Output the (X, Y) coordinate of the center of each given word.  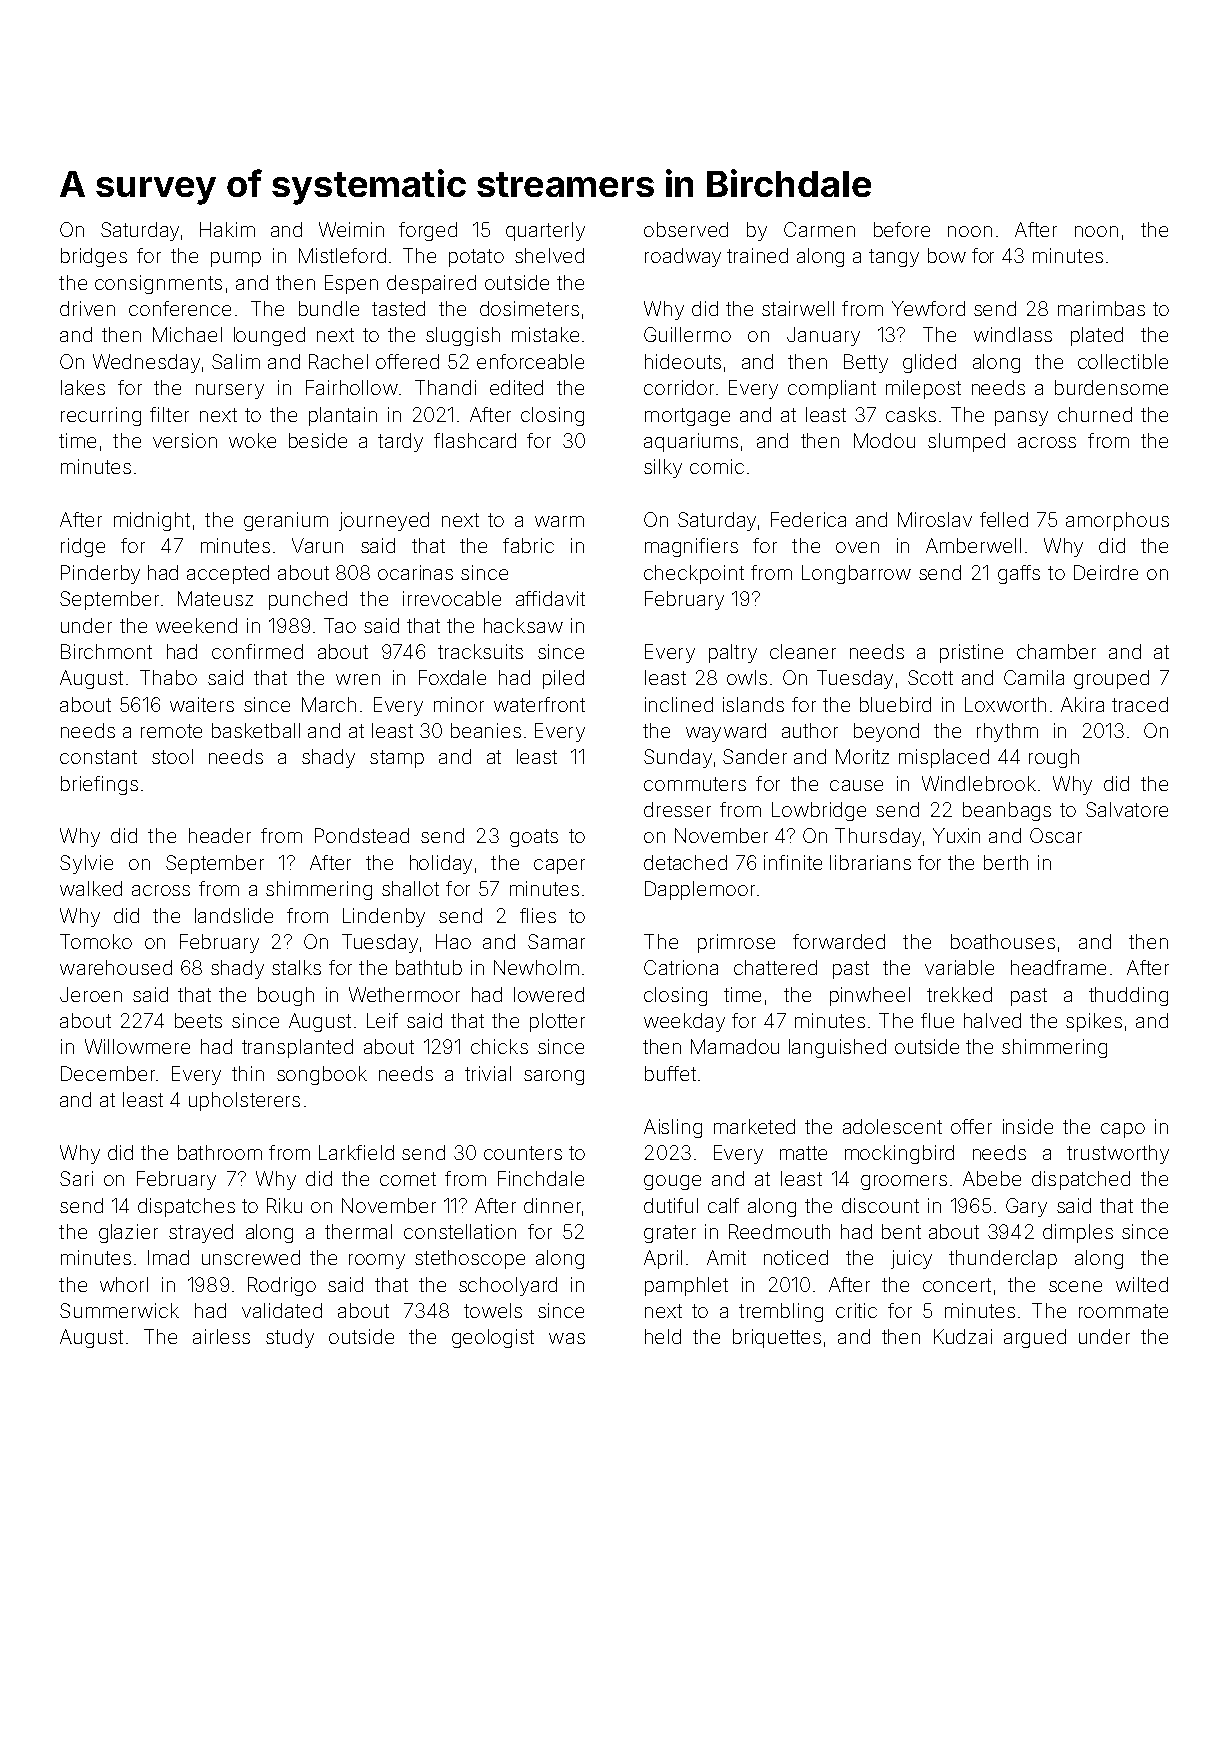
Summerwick (119, 1310)
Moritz (862, 756)
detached (685, 862)
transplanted (297, 1048)
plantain (343, 416)
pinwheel (870, 996)
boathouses (1003, 941)
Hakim (227, 229)
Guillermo (687, 334)
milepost (923, 389)
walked (91, 888)
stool (172, 756)
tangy (894, 258)
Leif (382, 1020)
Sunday (678, 758)
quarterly (545, 231)
